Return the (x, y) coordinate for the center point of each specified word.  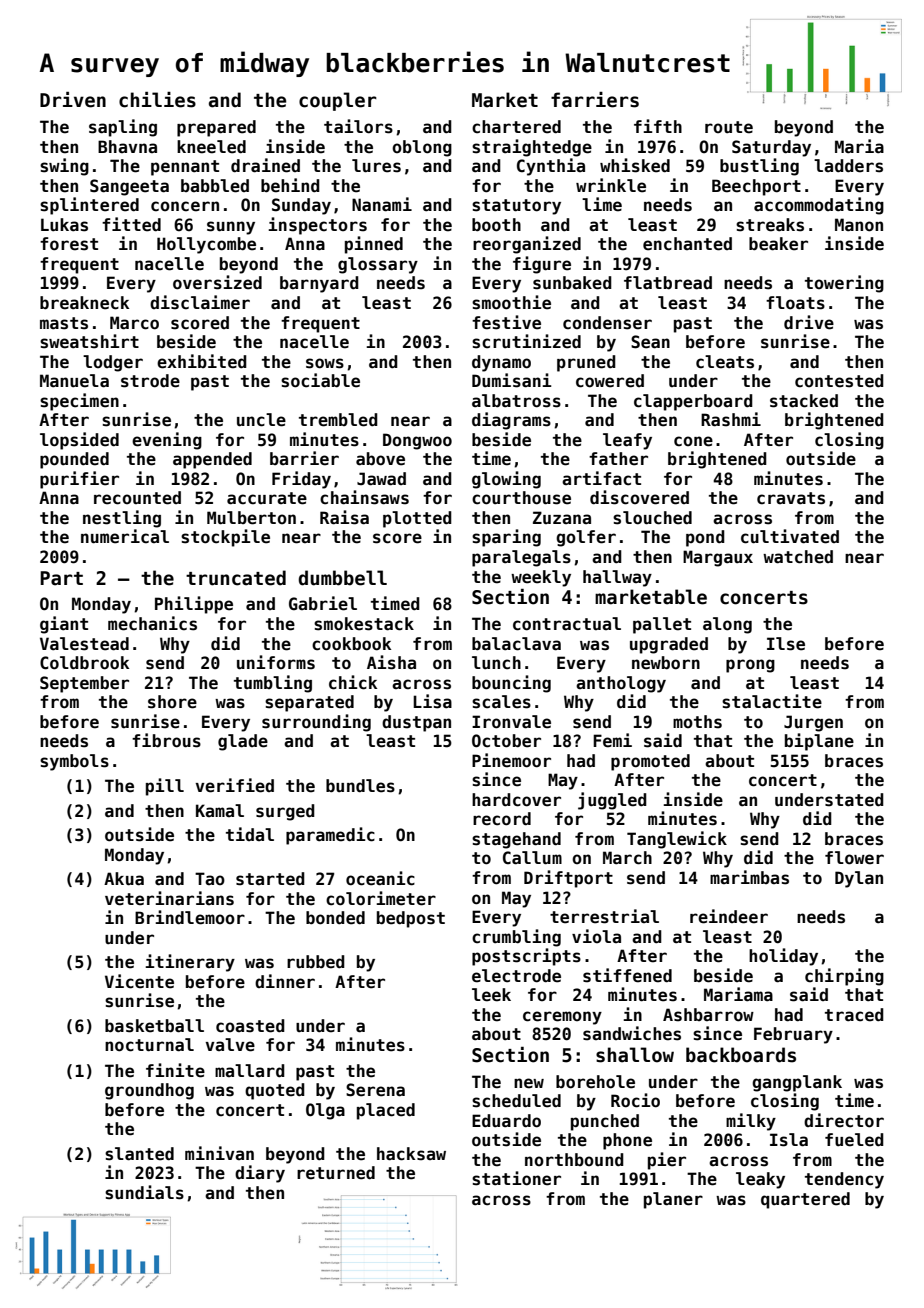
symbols (74, 762)
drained (265, 165)
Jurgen (813, 723)
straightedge (532, 148)
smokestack (364, 624)
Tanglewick (677, 840)
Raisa (344, 517)
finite (175, 1070)
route (729, 127)
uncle (261, 420)
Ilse (786, 644)
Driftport (568, 879)
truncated (236, 578)
